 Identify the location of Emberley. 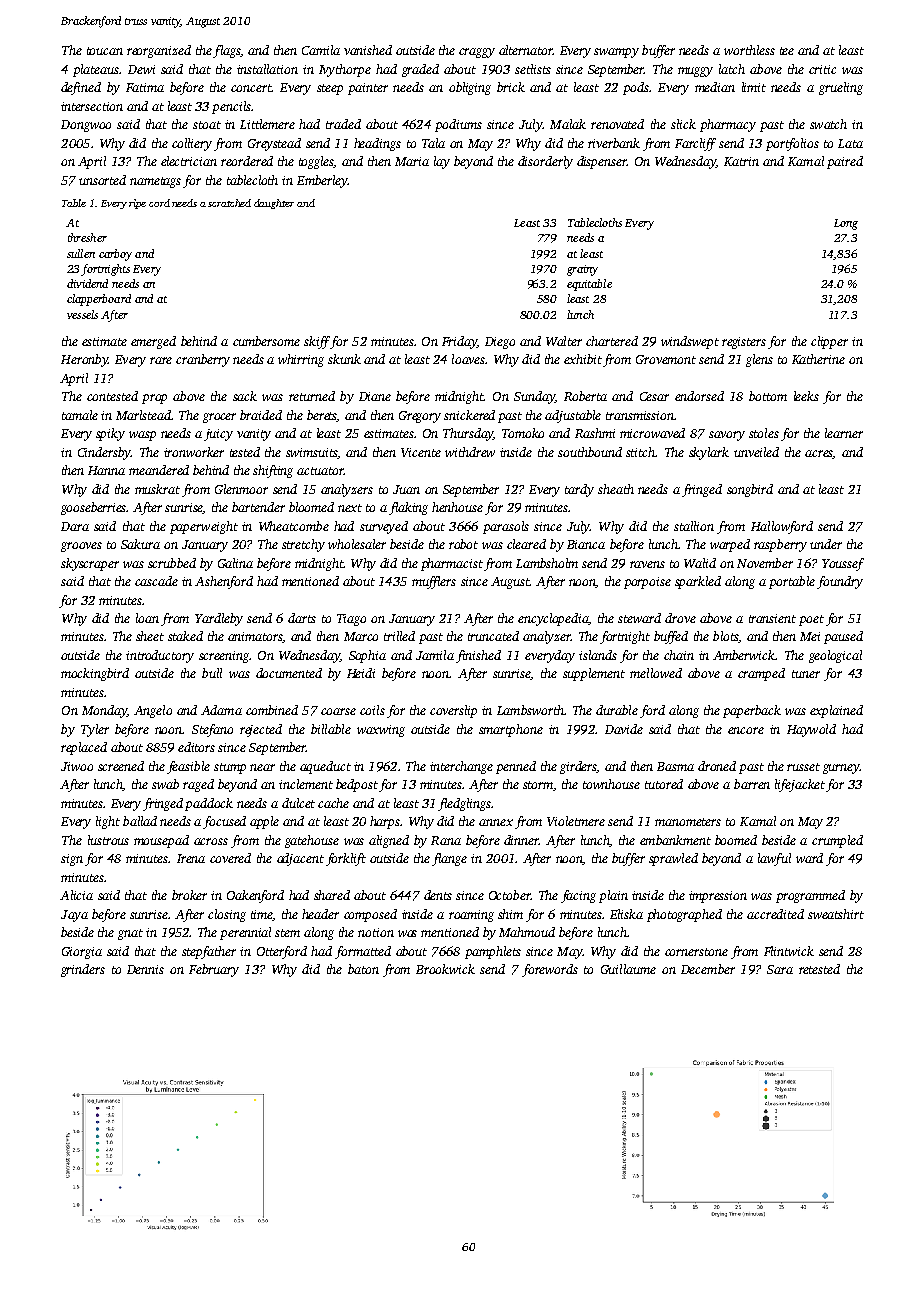
(322, 181).
